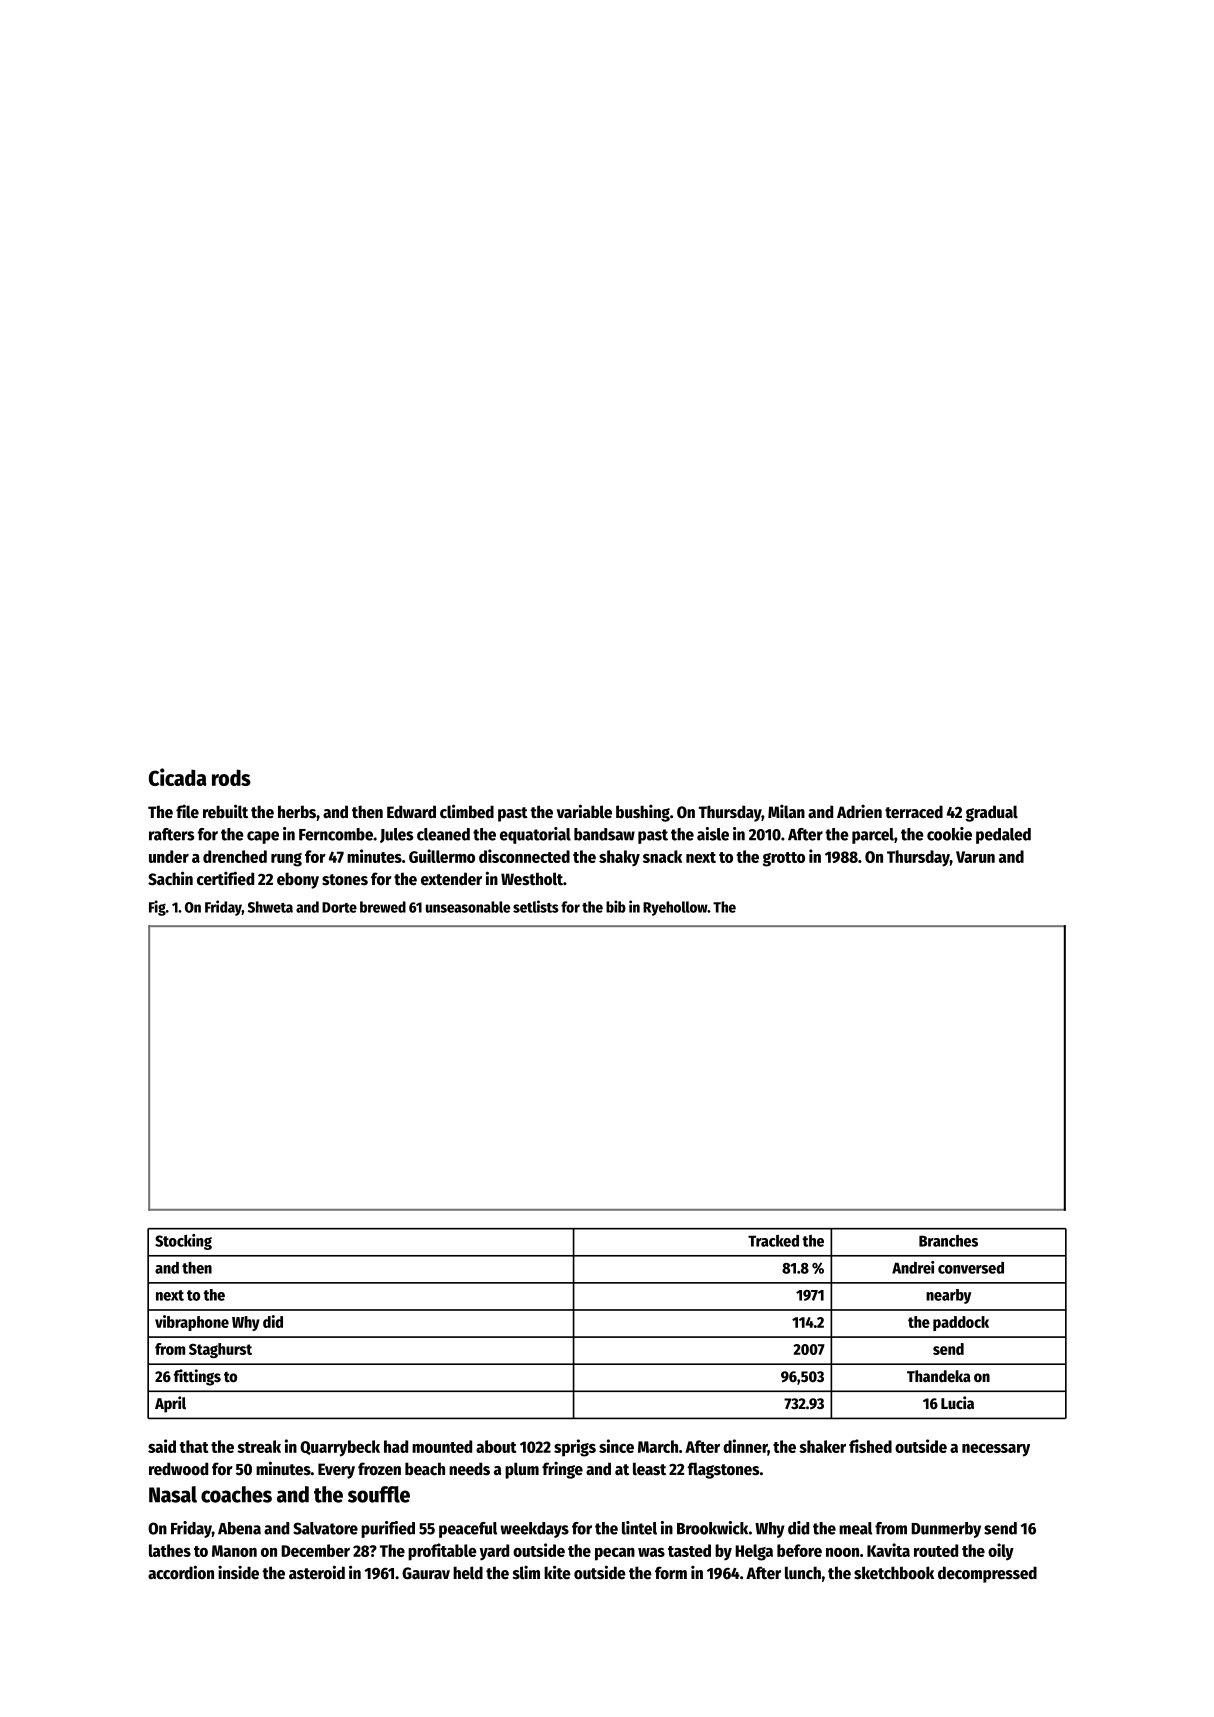  What do you see at coordinates (616, 906) in the screenshot?
I see `bib` at bounding box center [616, 906].
